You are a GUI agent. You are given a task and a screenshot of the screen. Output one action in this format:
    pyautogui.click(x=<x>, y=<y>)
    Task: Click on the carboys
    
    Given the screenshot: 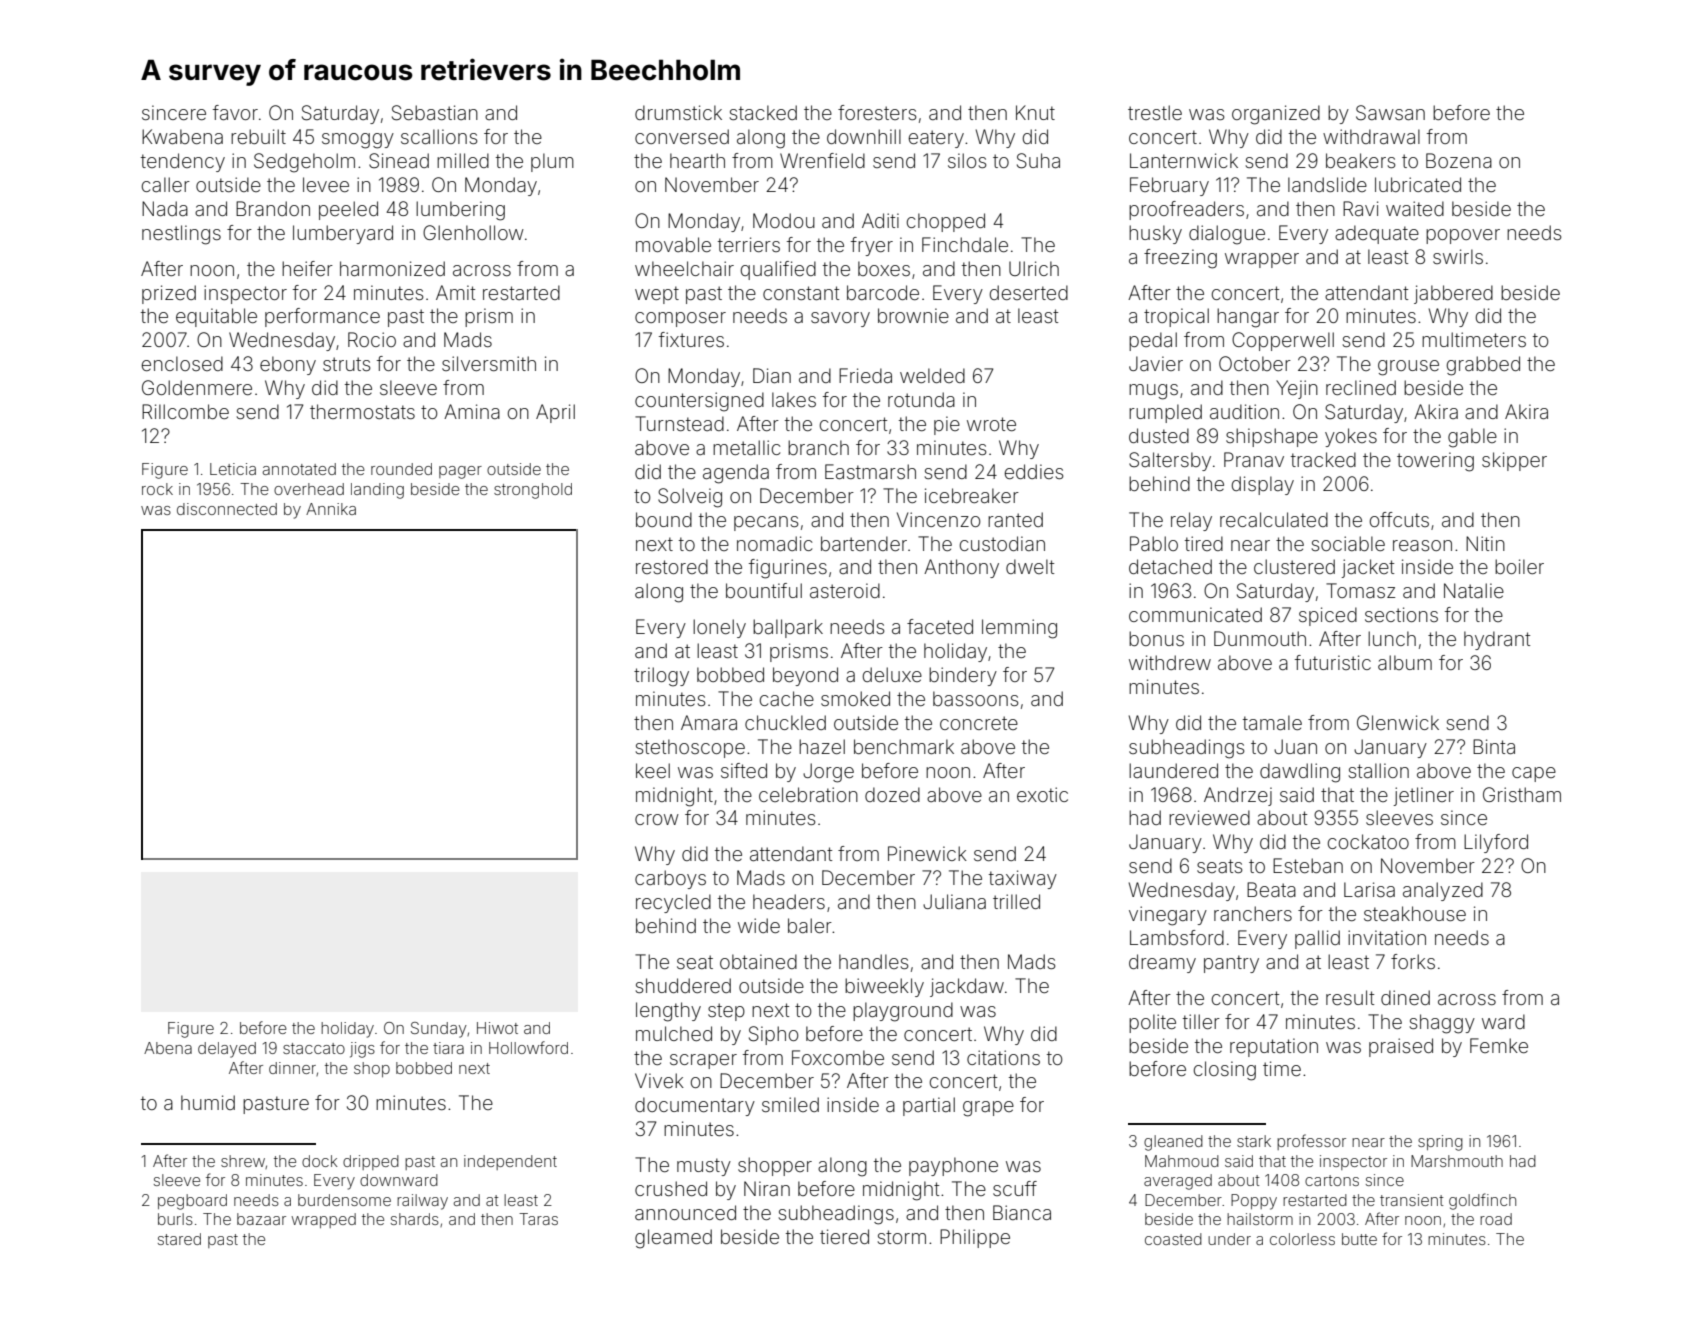 What is the action you would take?
    pyautogui.click(x=670, y=879)
